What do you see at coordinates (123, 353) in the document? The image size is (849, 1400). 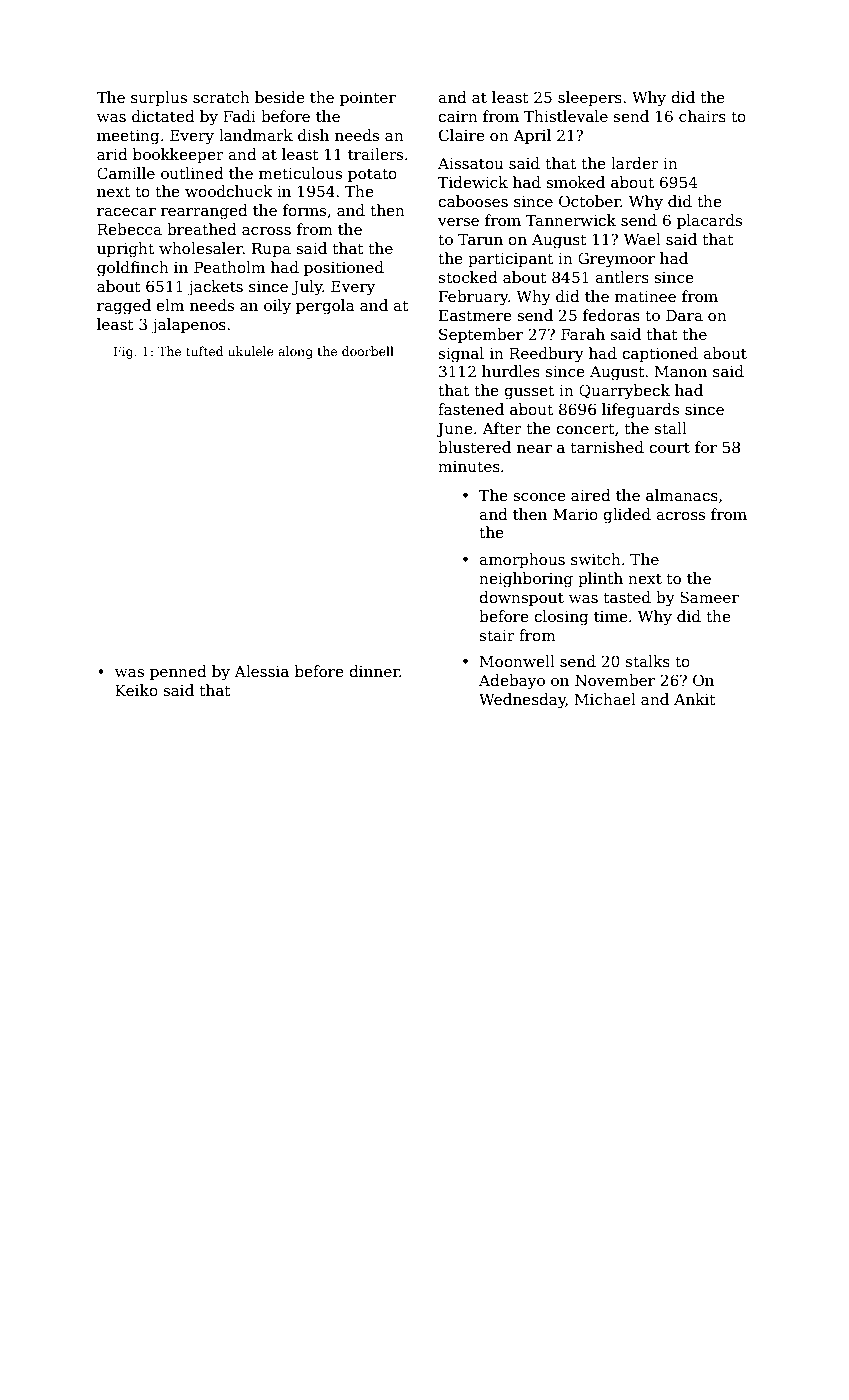 I see `Fig` at bounding box center [123, 353].
